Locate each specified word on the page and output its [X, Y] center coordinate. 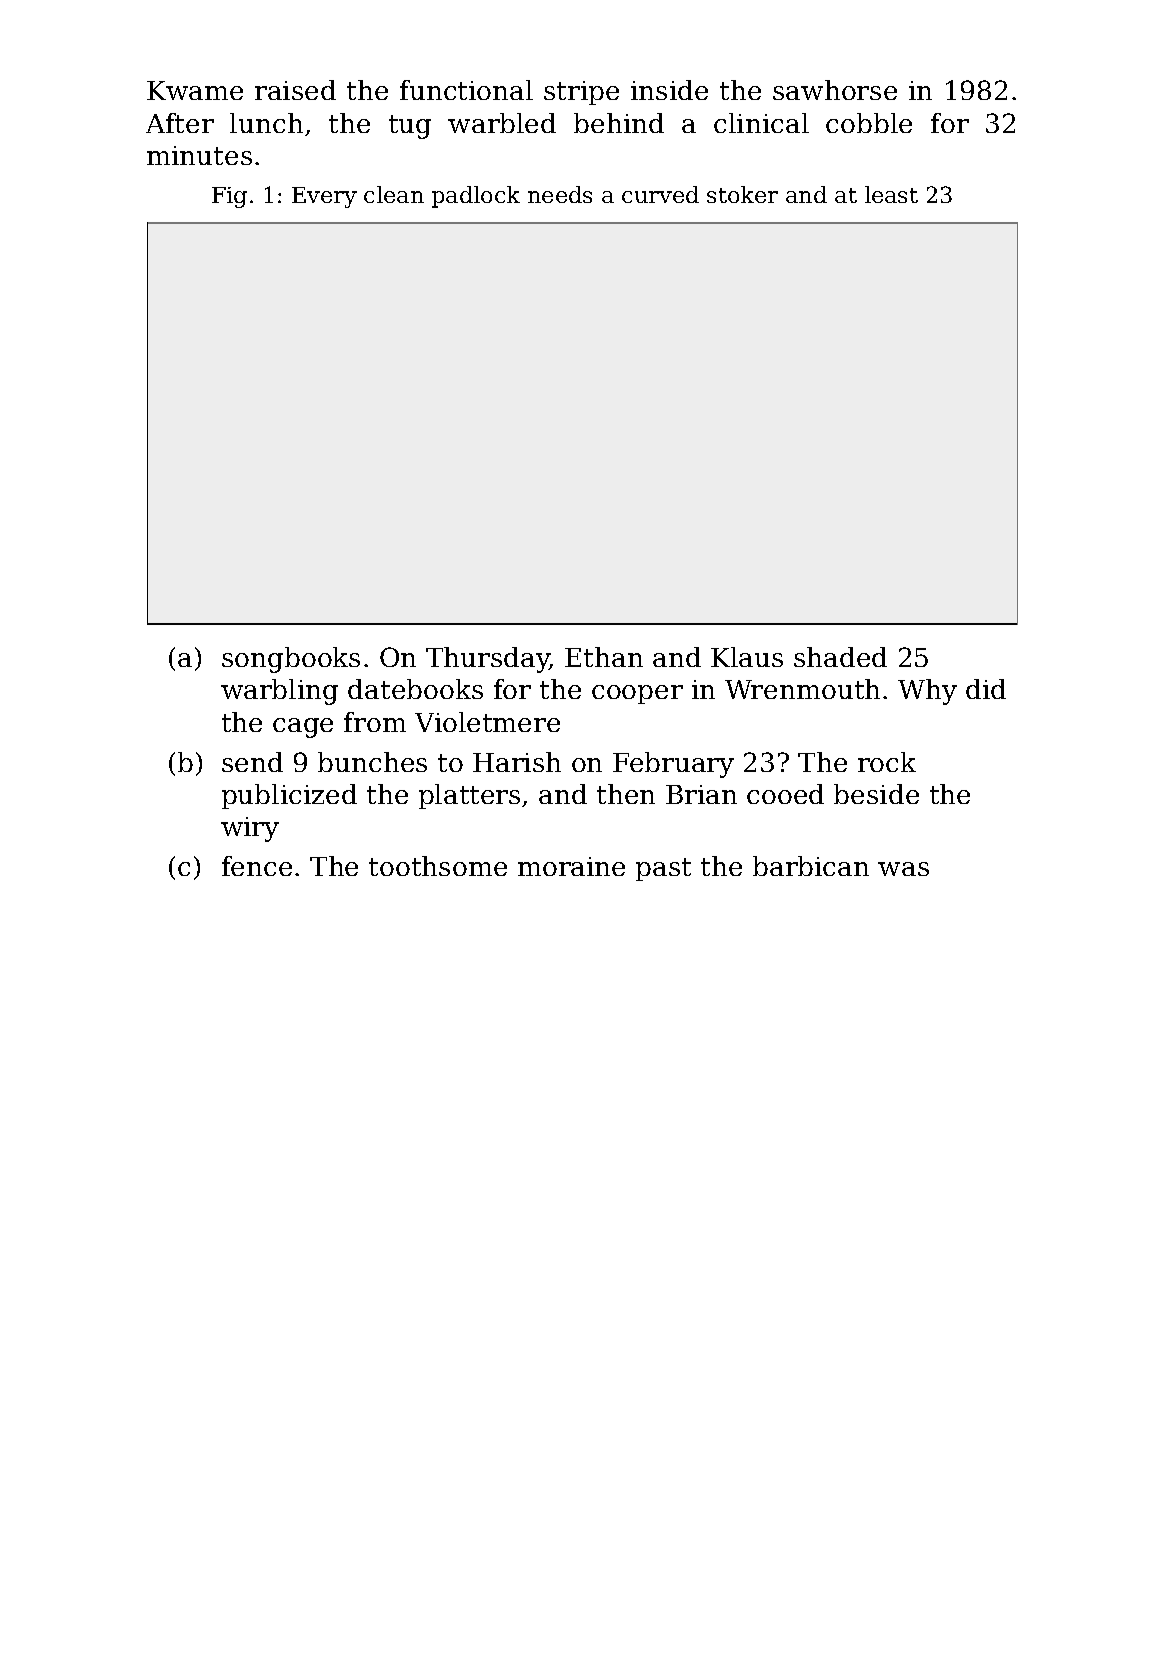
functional [466, 90]
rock [887, 762]
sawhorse [835, 90]
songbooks [291, 660]
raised [295, 90]
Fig [229, 197]
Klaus [747, 657]
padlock [476, 197]
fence [257, 866]
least [891, 194]
